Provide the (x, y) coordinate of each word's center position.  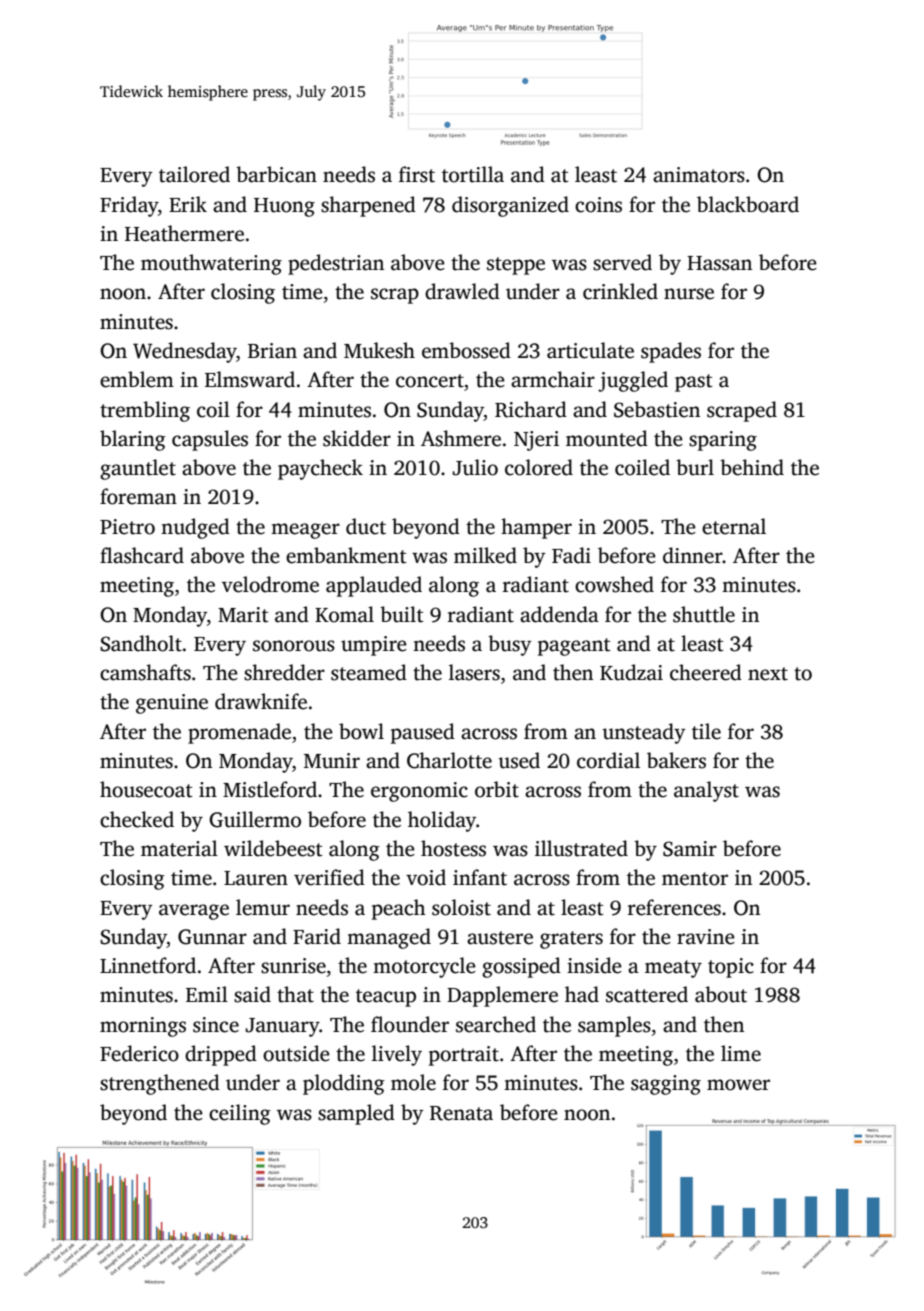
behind (752, 467)
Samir (690, 849)
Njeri (536, 441)
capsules (210, 440)
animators (699, 175)
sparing (723, 441)
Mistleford (270, 789)
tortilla (473, 174)
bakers (676, 760)
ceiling (240, 1114)
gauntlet (138, 469)
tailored (194, 174)
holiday (442, 821)
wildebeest (273, 848)
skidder (357, 438)
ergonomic (419, 792)
